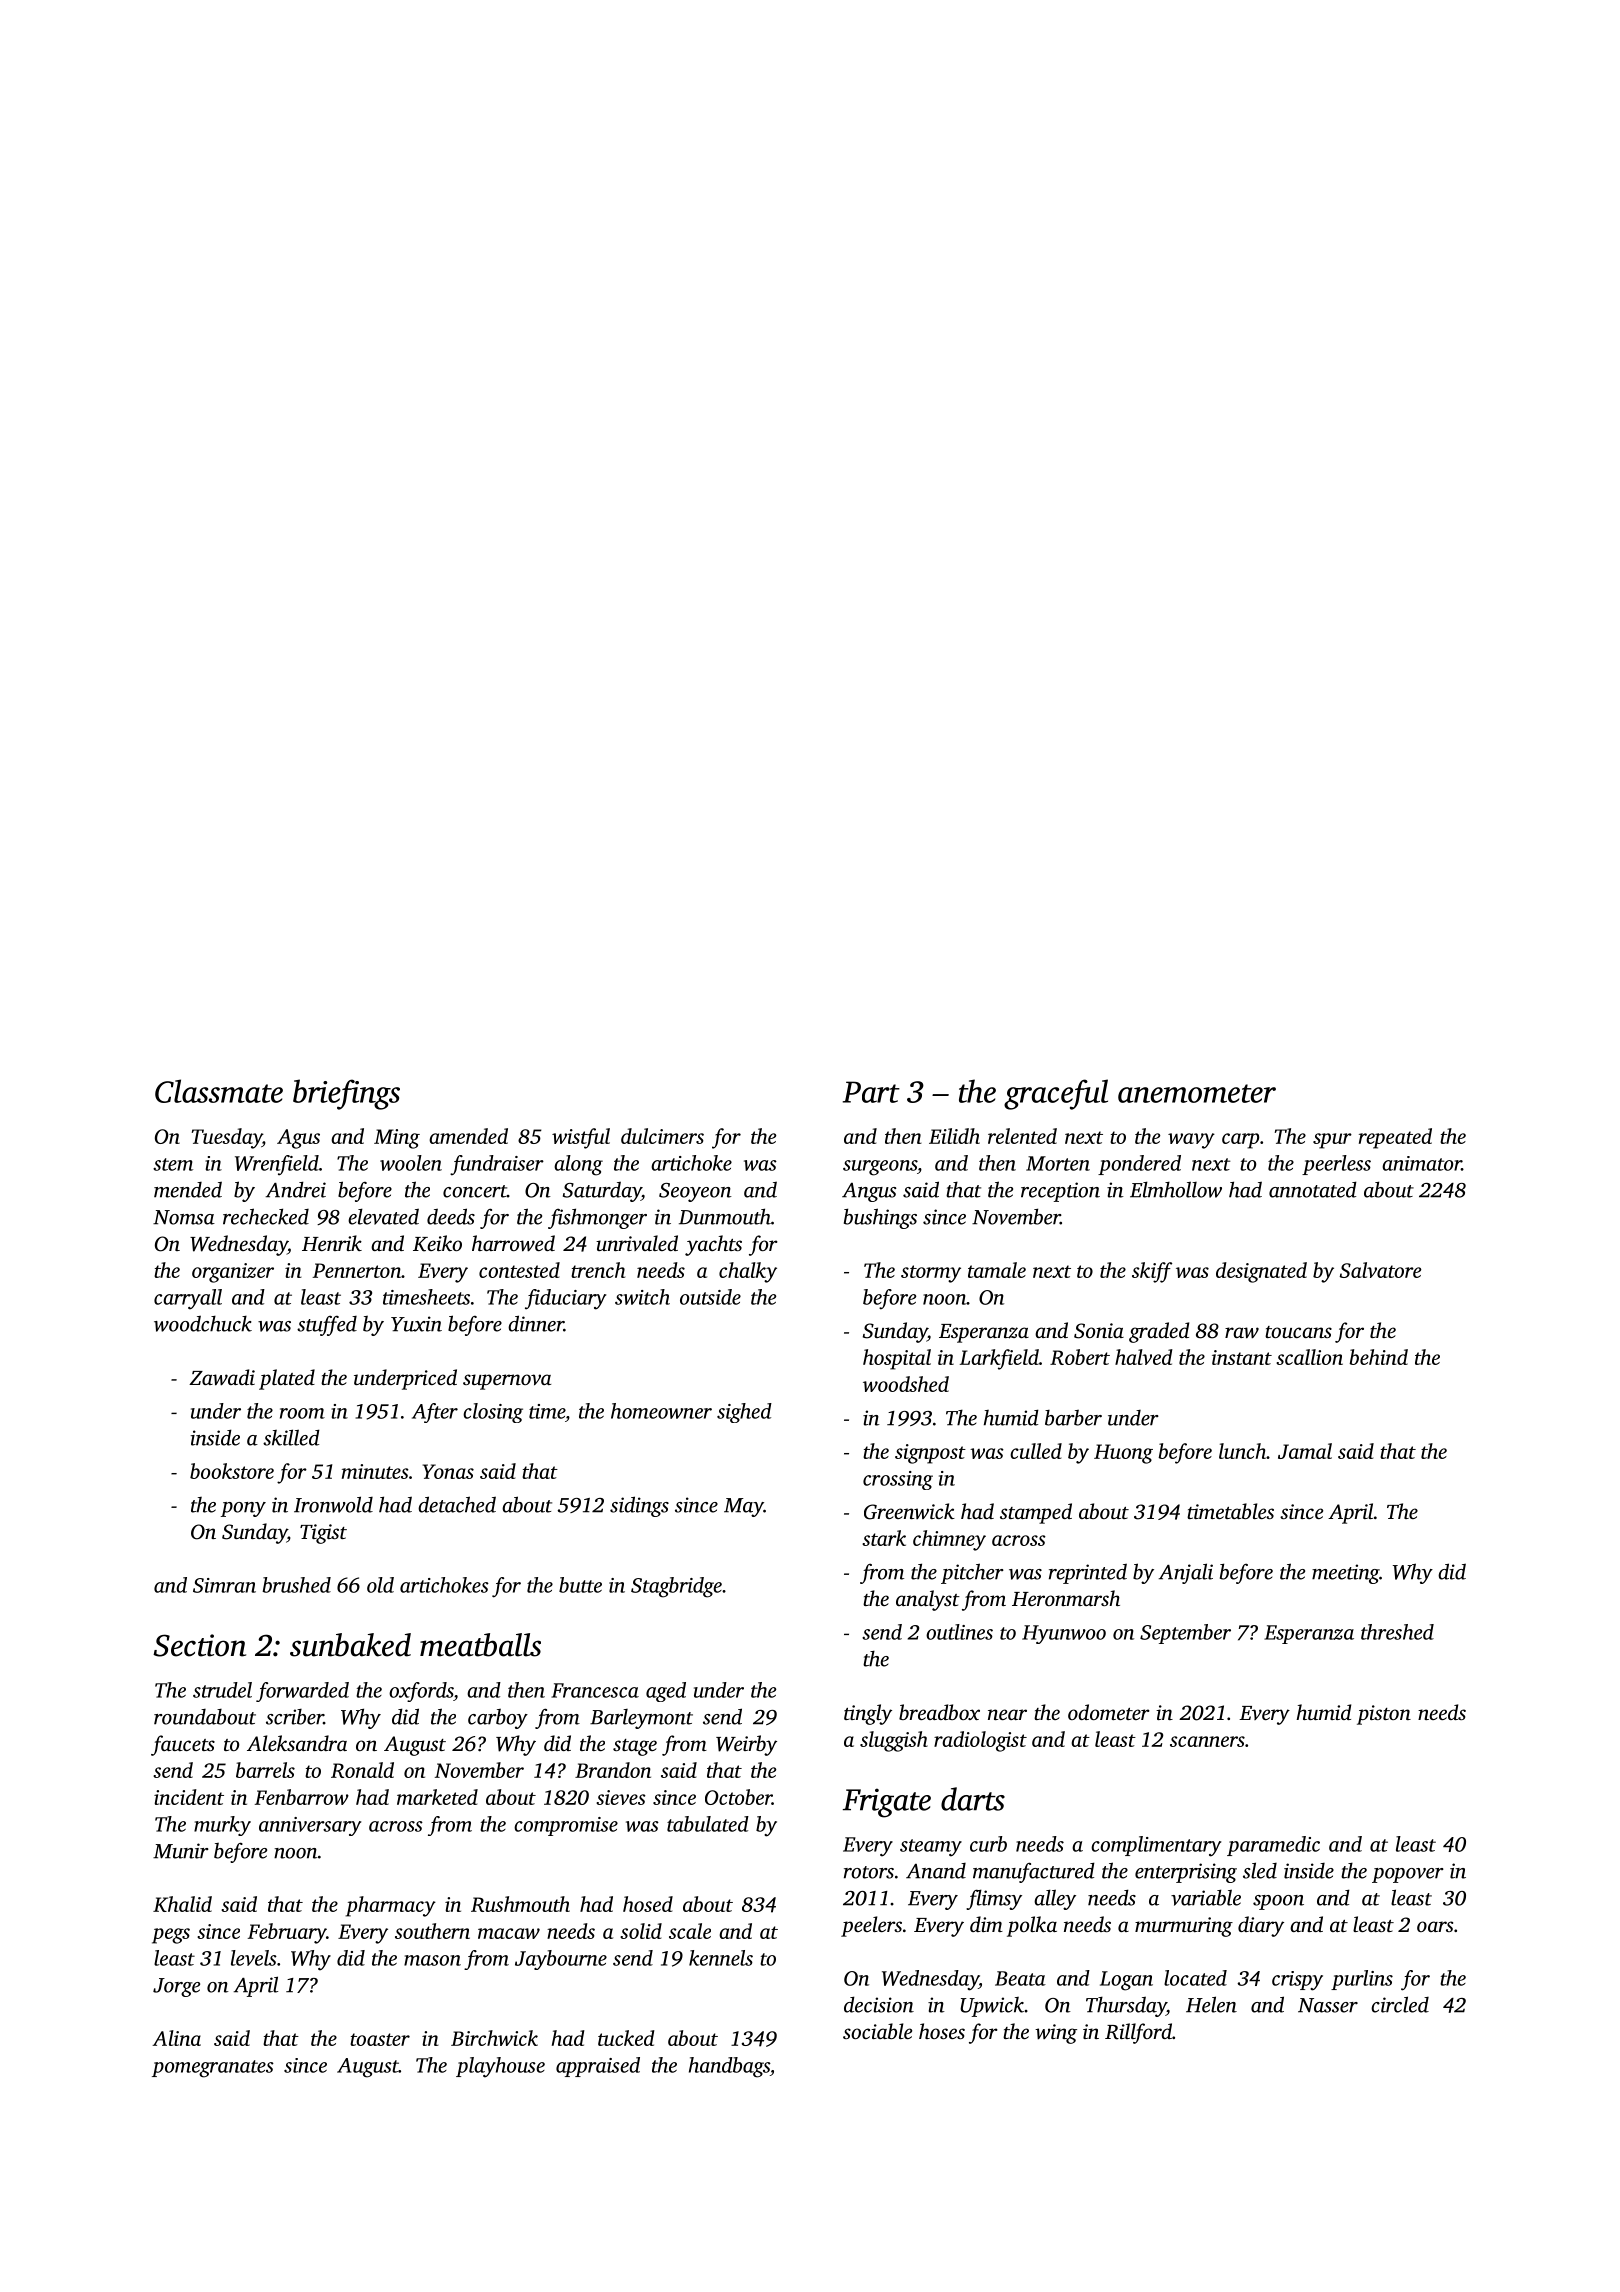  What do you see at coordinates (380, 2039) in the page?
I see `toaster` at bounding box center [380, 2039].
